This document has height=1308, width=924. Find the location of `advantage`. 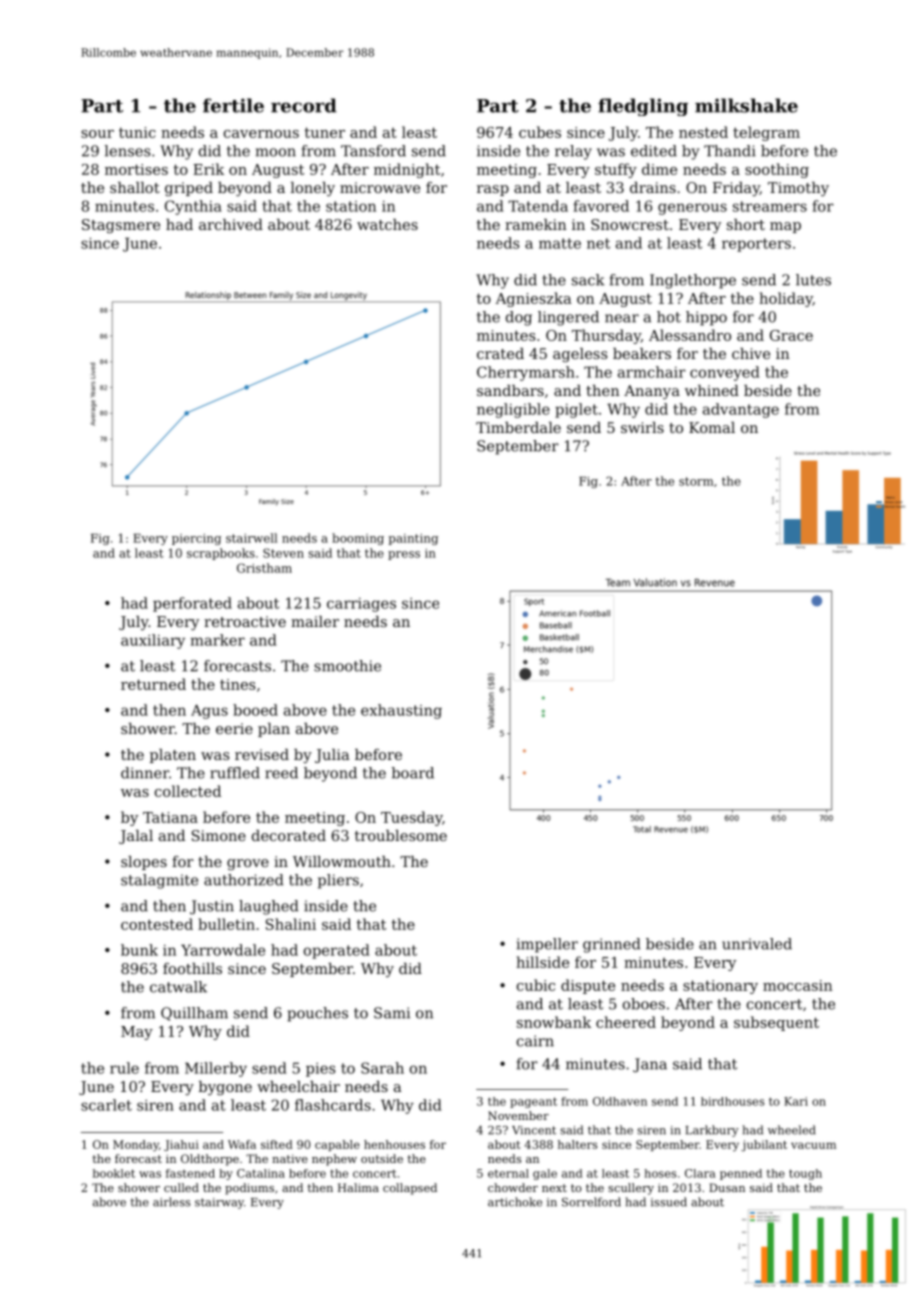

advantage is located at coordinates (741, 410).
